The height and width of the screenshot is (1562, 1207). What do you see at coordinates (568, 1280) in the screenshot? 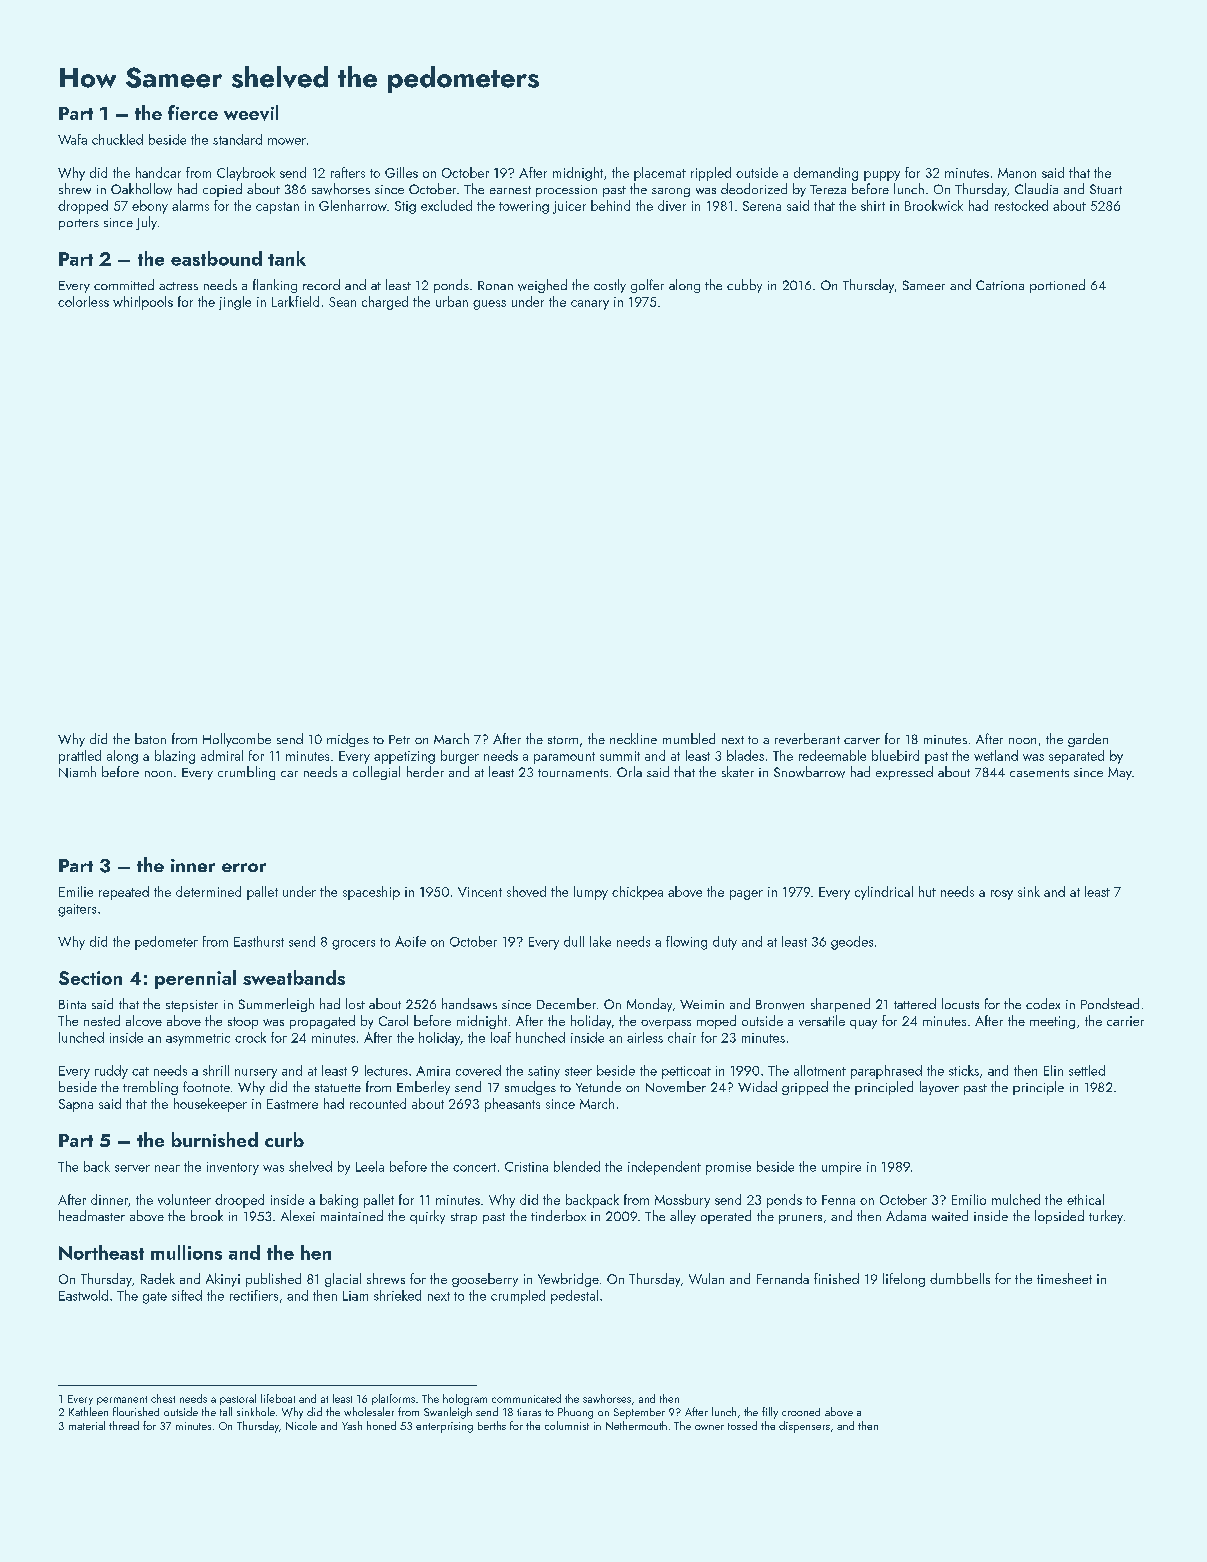
I see `Yewbridge` at bounding box center [568, 1280].
